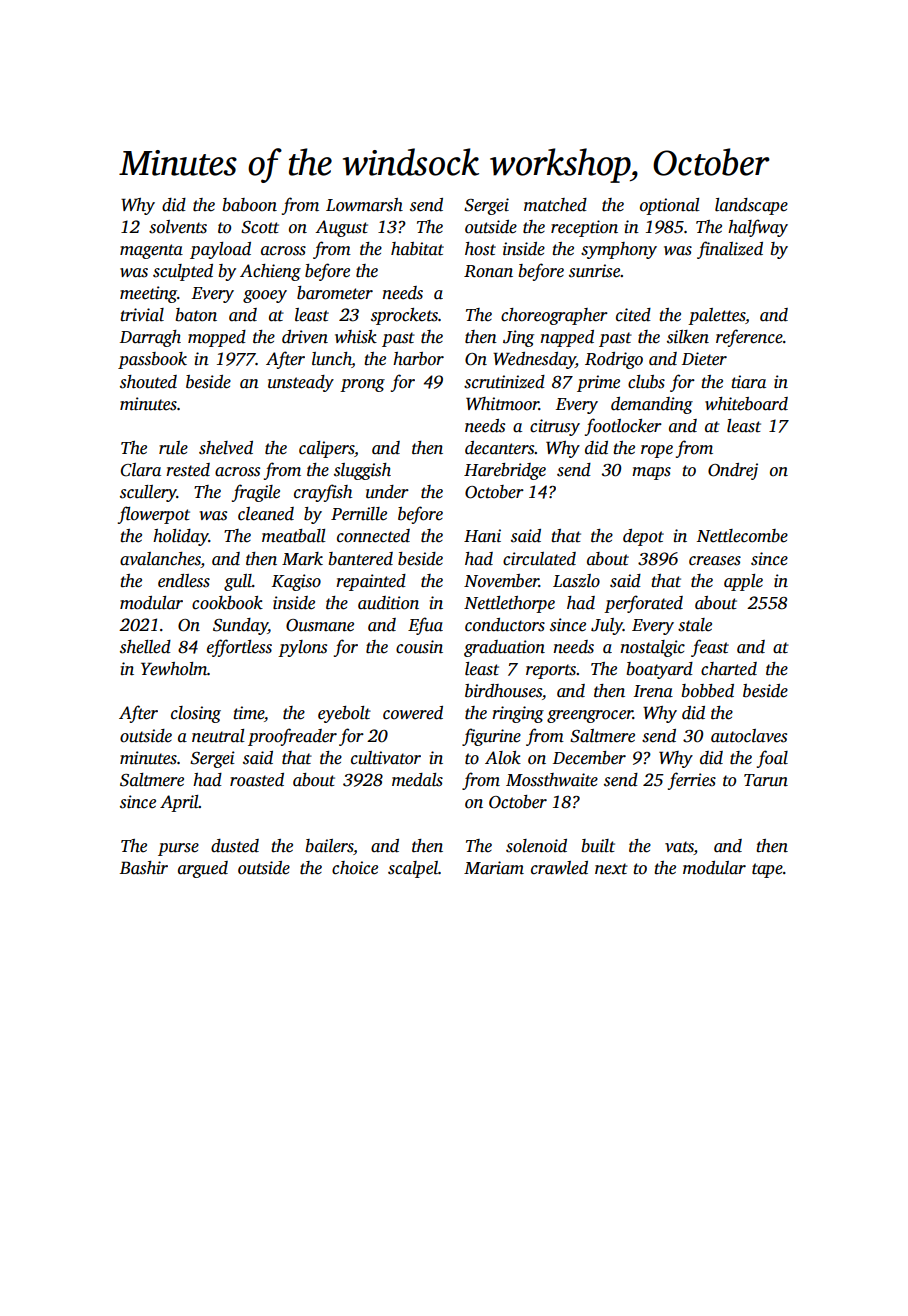  Describe the element at coordinates (746, 404) in the screenshot. I see `whiteboard` at that location.
